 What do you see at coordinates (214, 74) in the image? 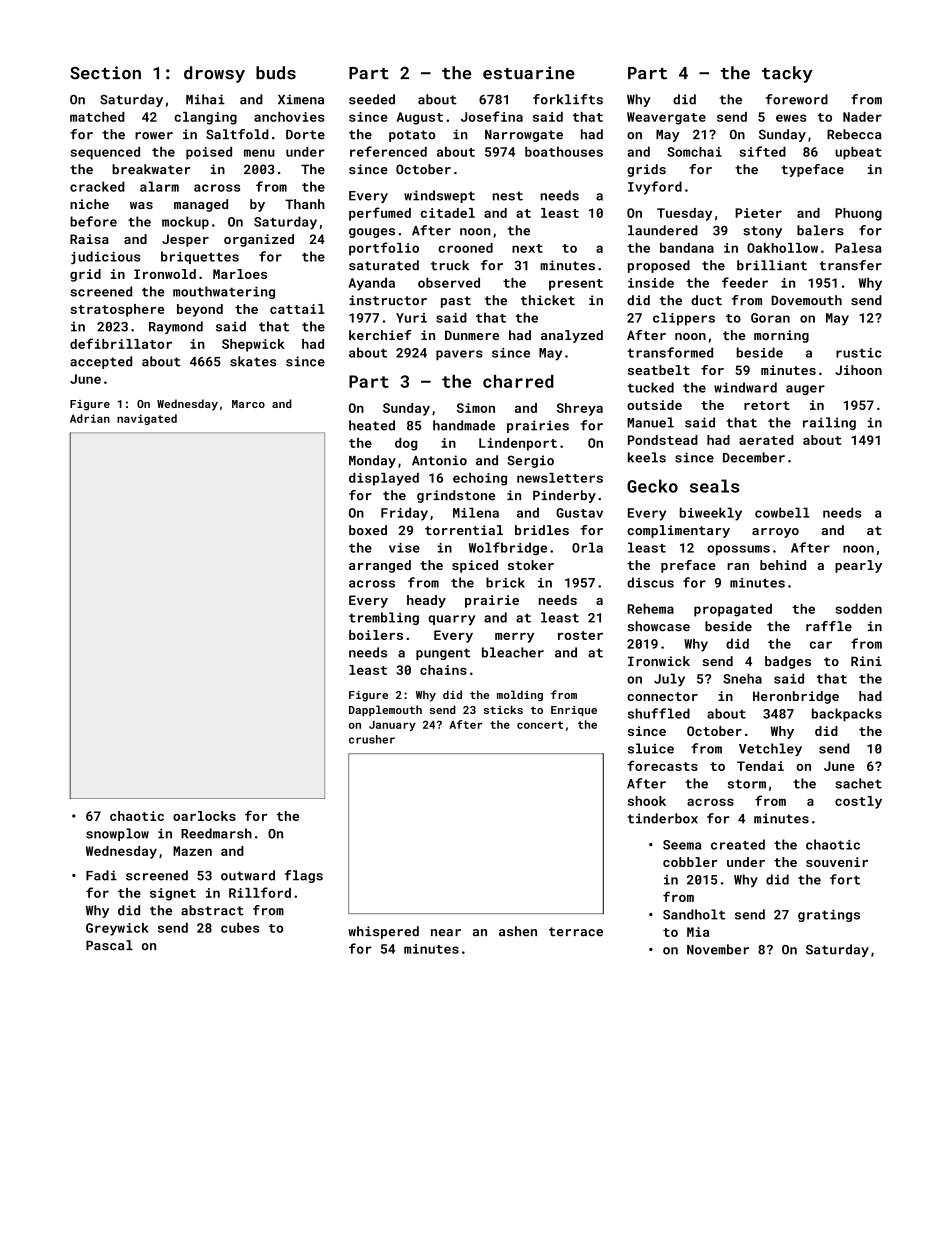
I see `drowsy` at bounding box center [214, 74].
